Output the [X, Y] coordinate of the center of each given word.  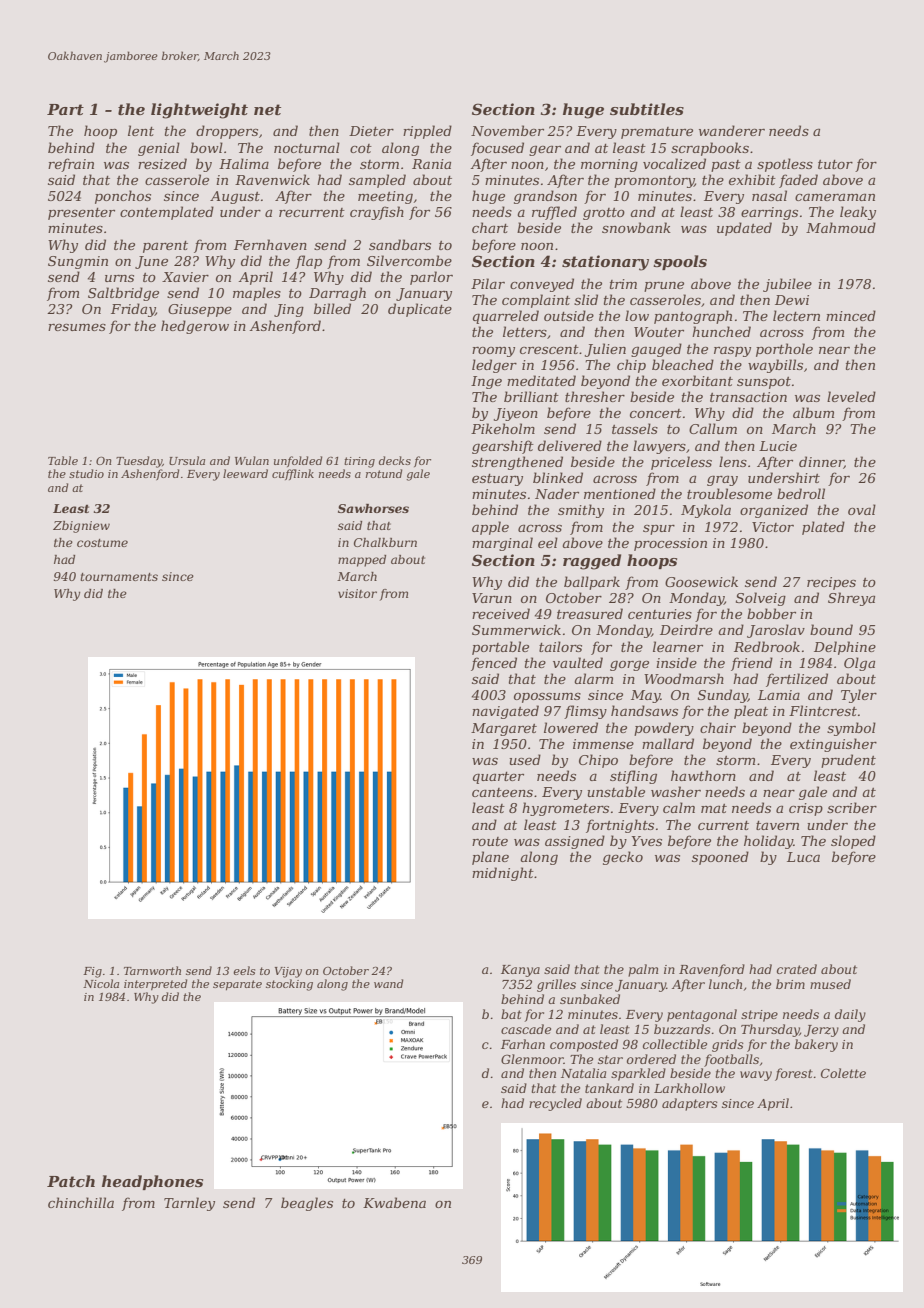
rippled [427, 132]
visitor [357, 593]
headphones [152, 1182]
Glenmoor [532, 1059]
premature [657, 133]
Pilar [488, 283]
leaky [858, 213]
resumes [77, 327]
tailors [560, 646]
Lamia [779, 695]
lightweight [199, 111]
